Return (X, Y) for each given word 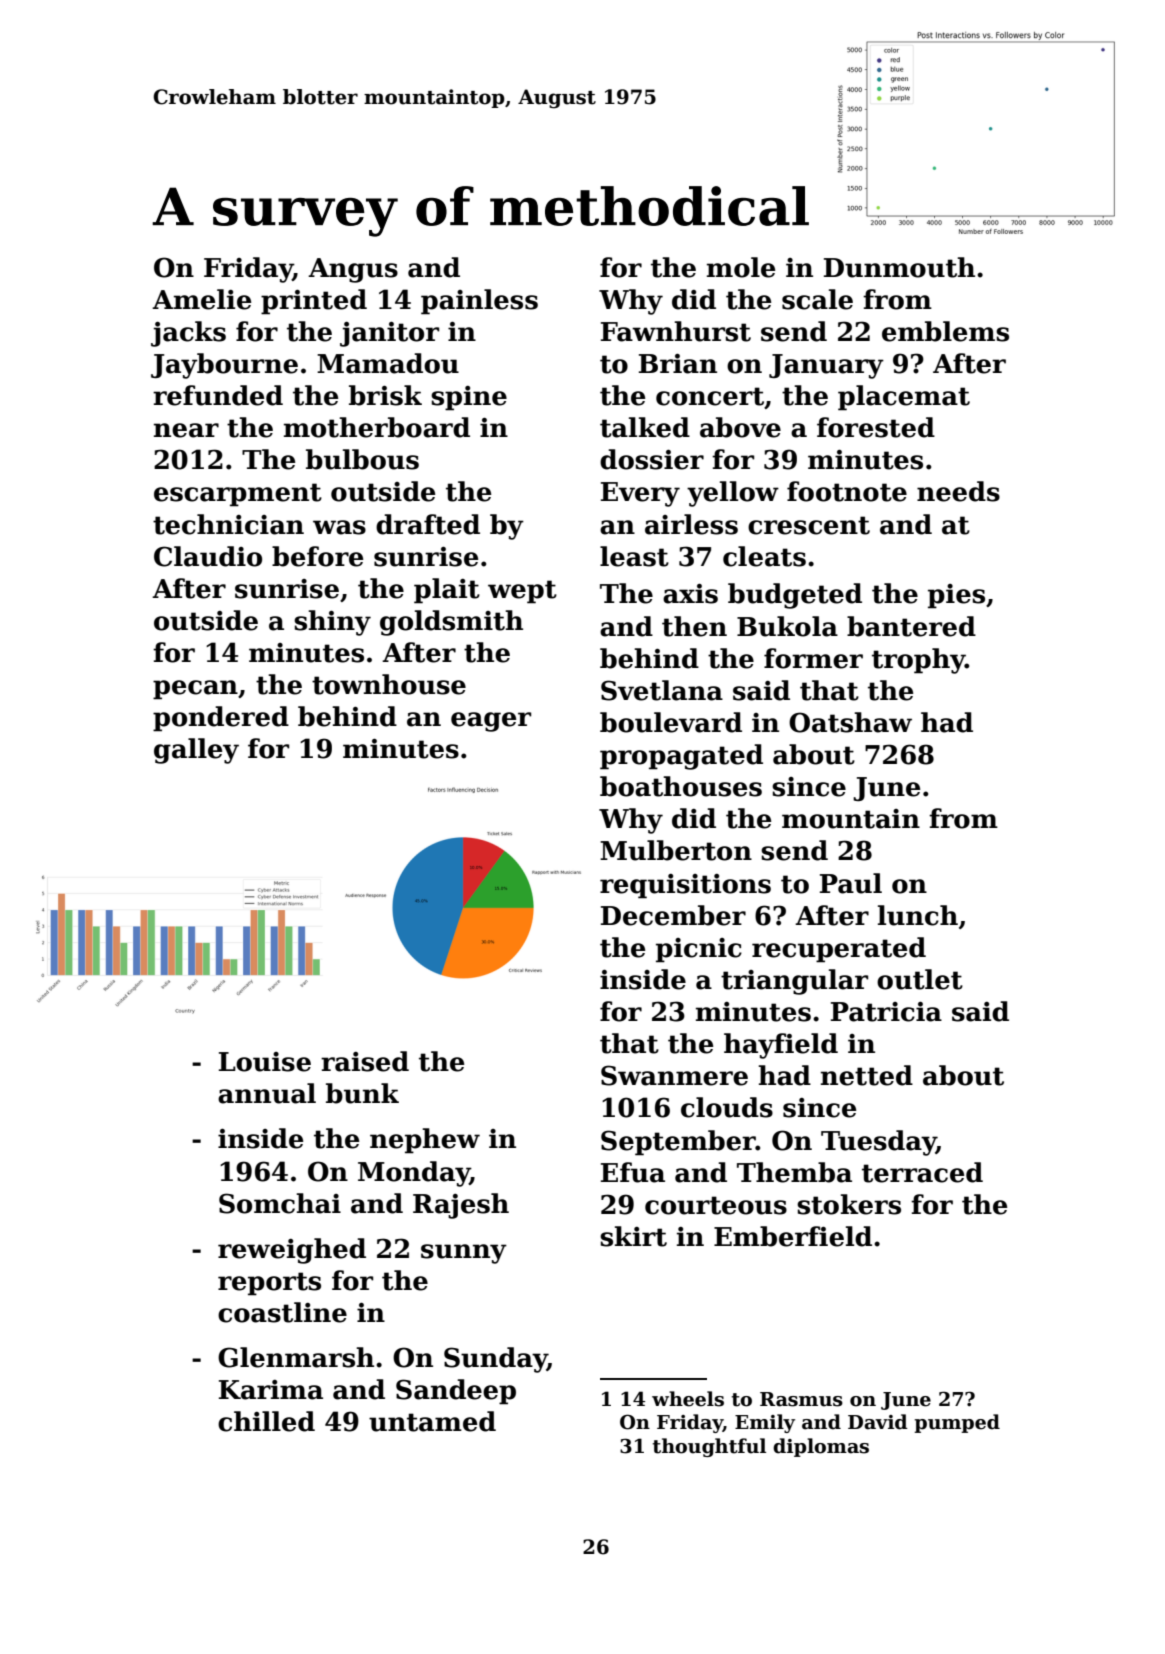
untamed (432, 1421)
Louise (265, 1062)
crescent (809, 525)
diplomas (821, 1447)
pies (956, 596)
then (694, 626)
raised (365, 1061)
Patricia (886, 1012)
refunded (218, 395)
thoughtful (709, 1447)
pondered (221, 719)
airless (691, 524)
